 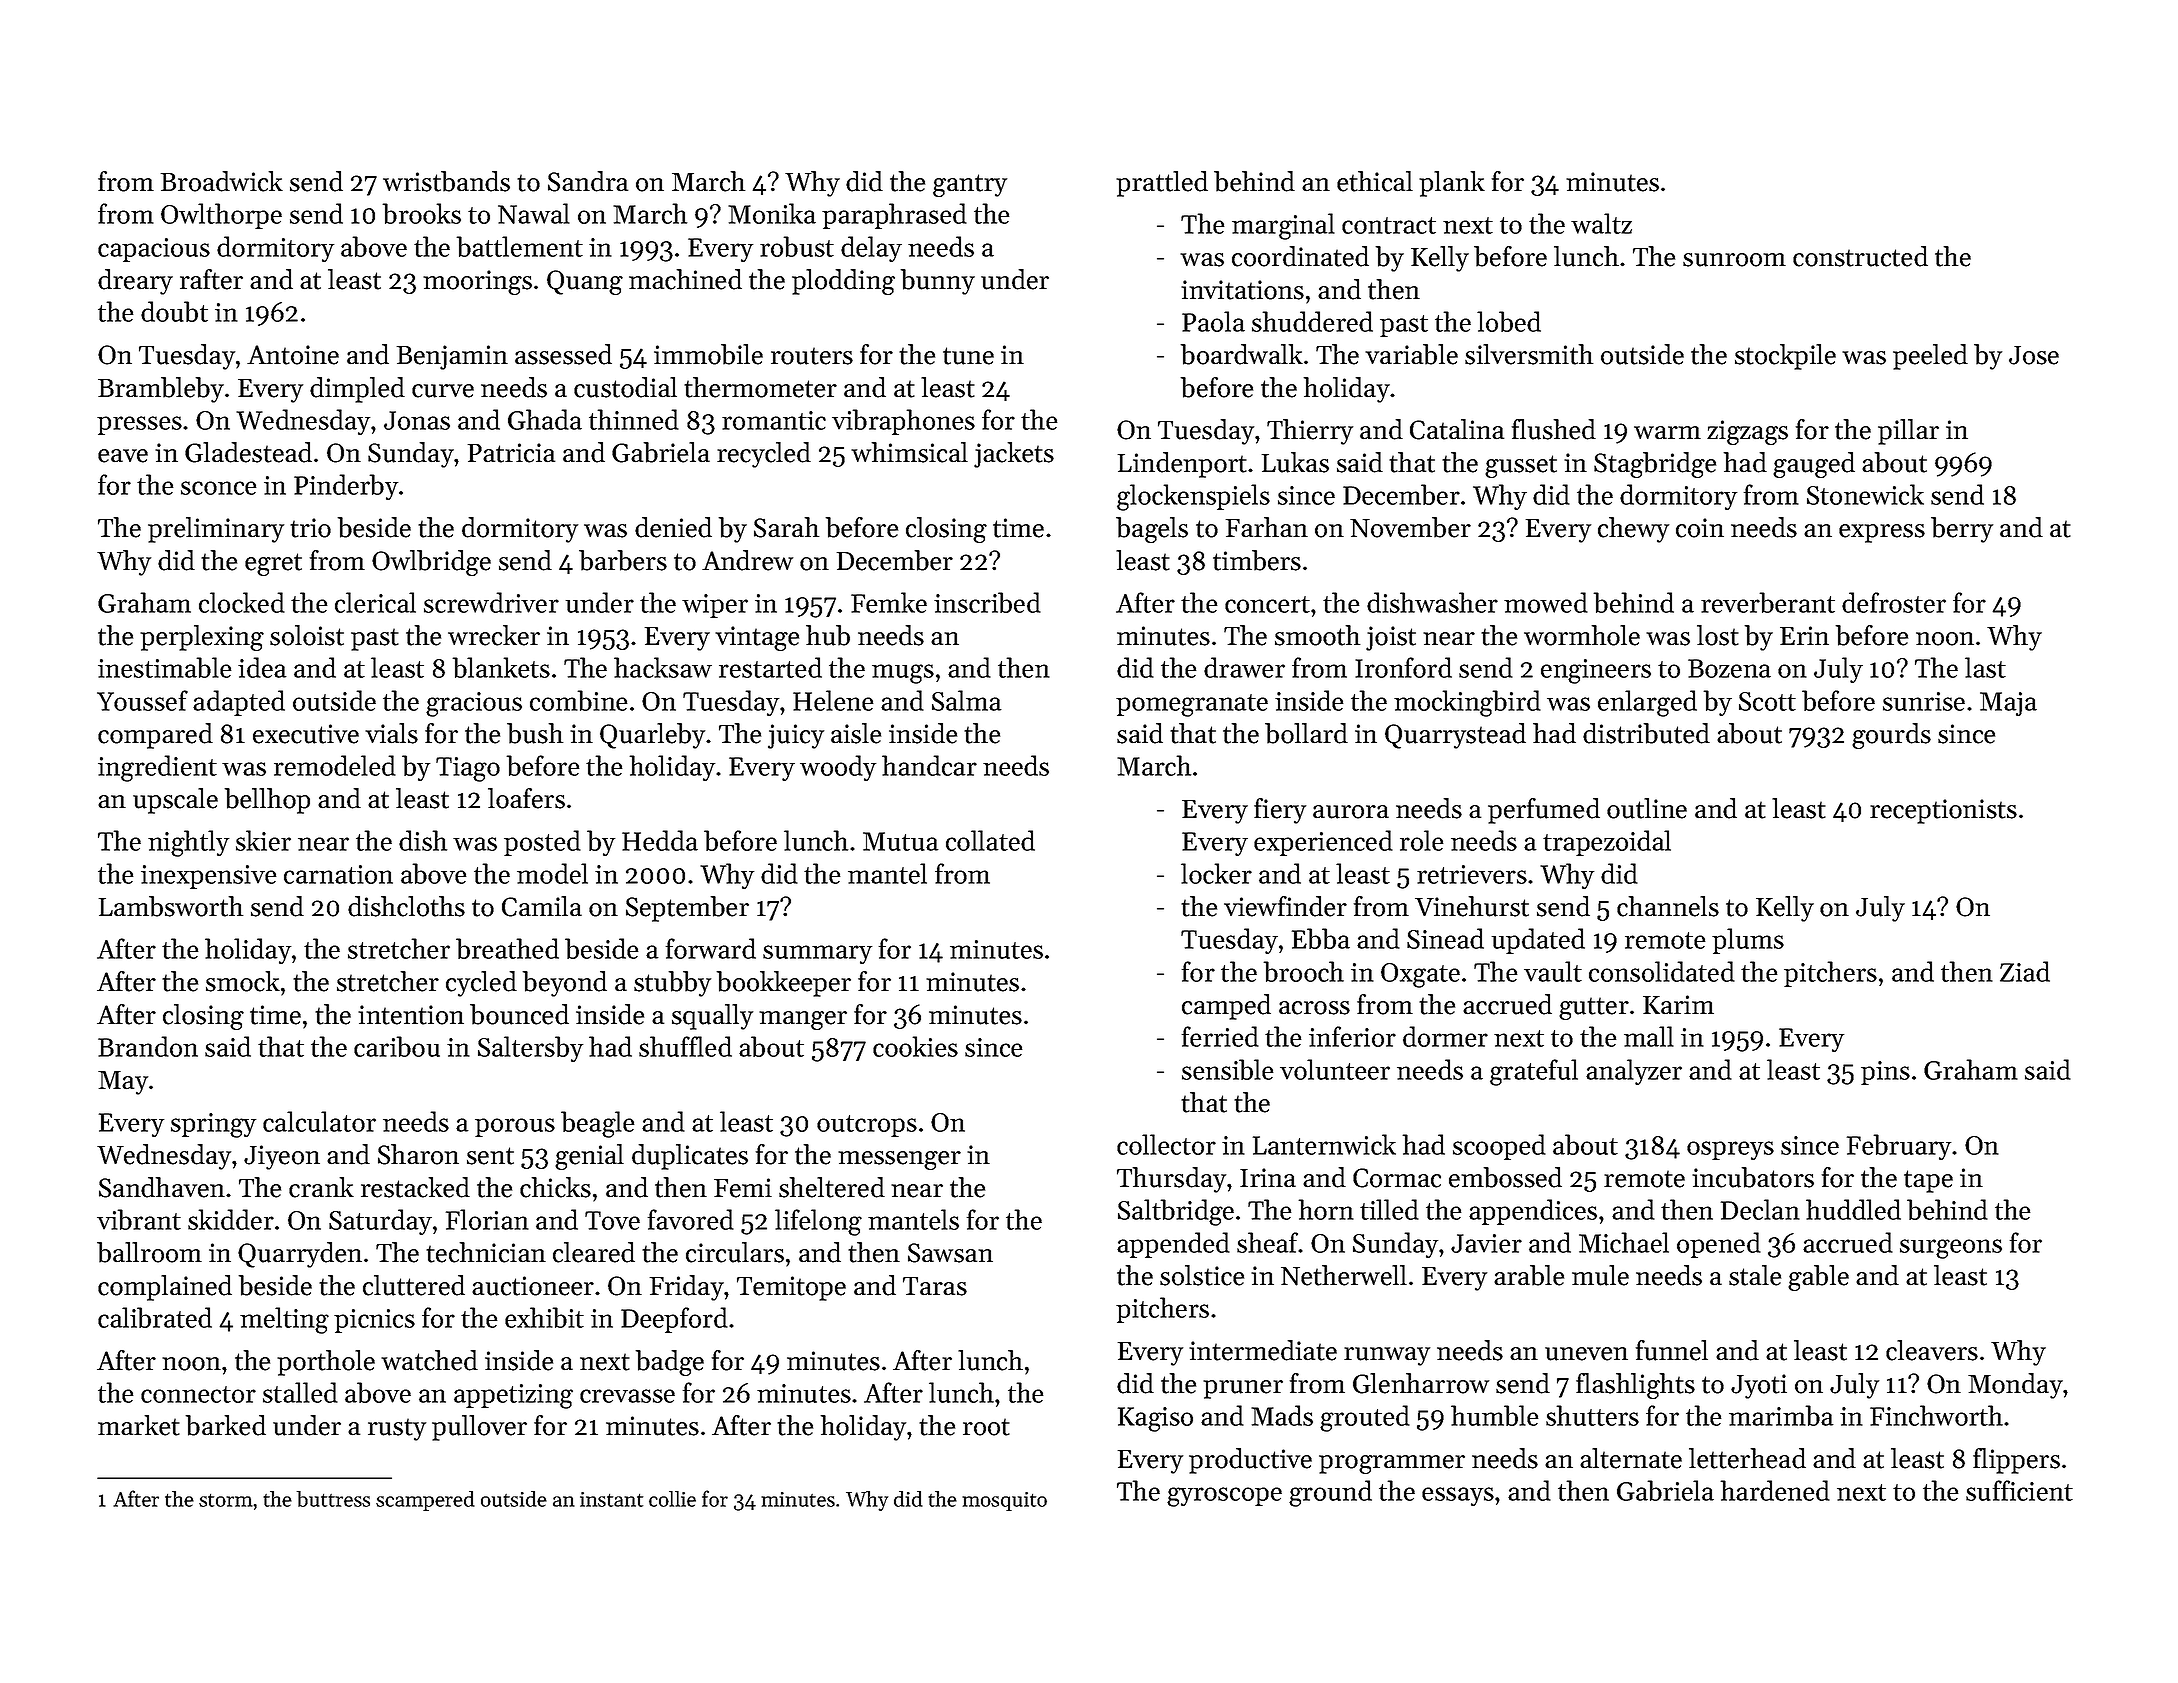 I want to click on restarted, so click(x=770, y=667).
